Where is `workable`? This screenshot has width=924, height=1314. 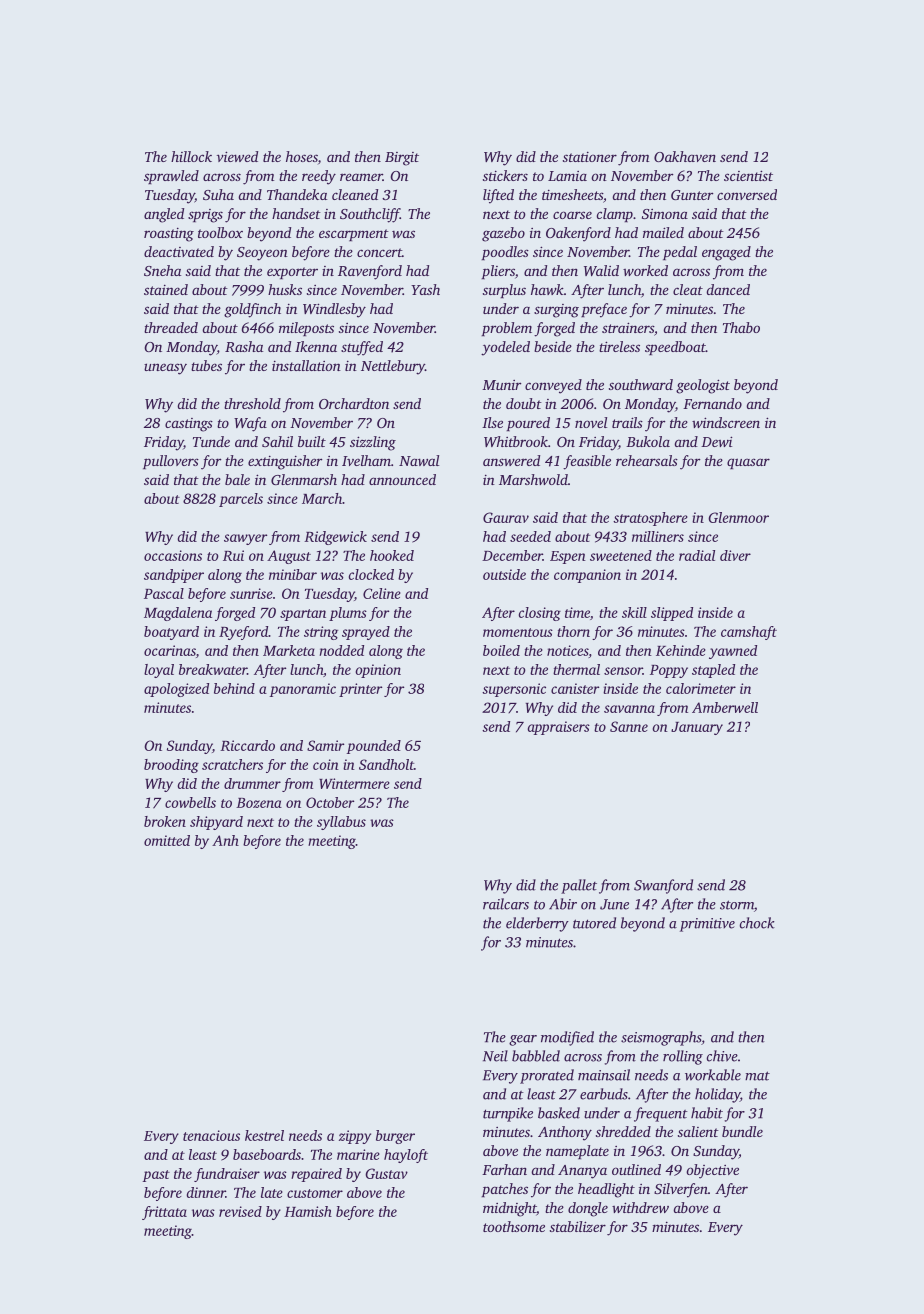 workable is located at coordinates (713, 1075).
